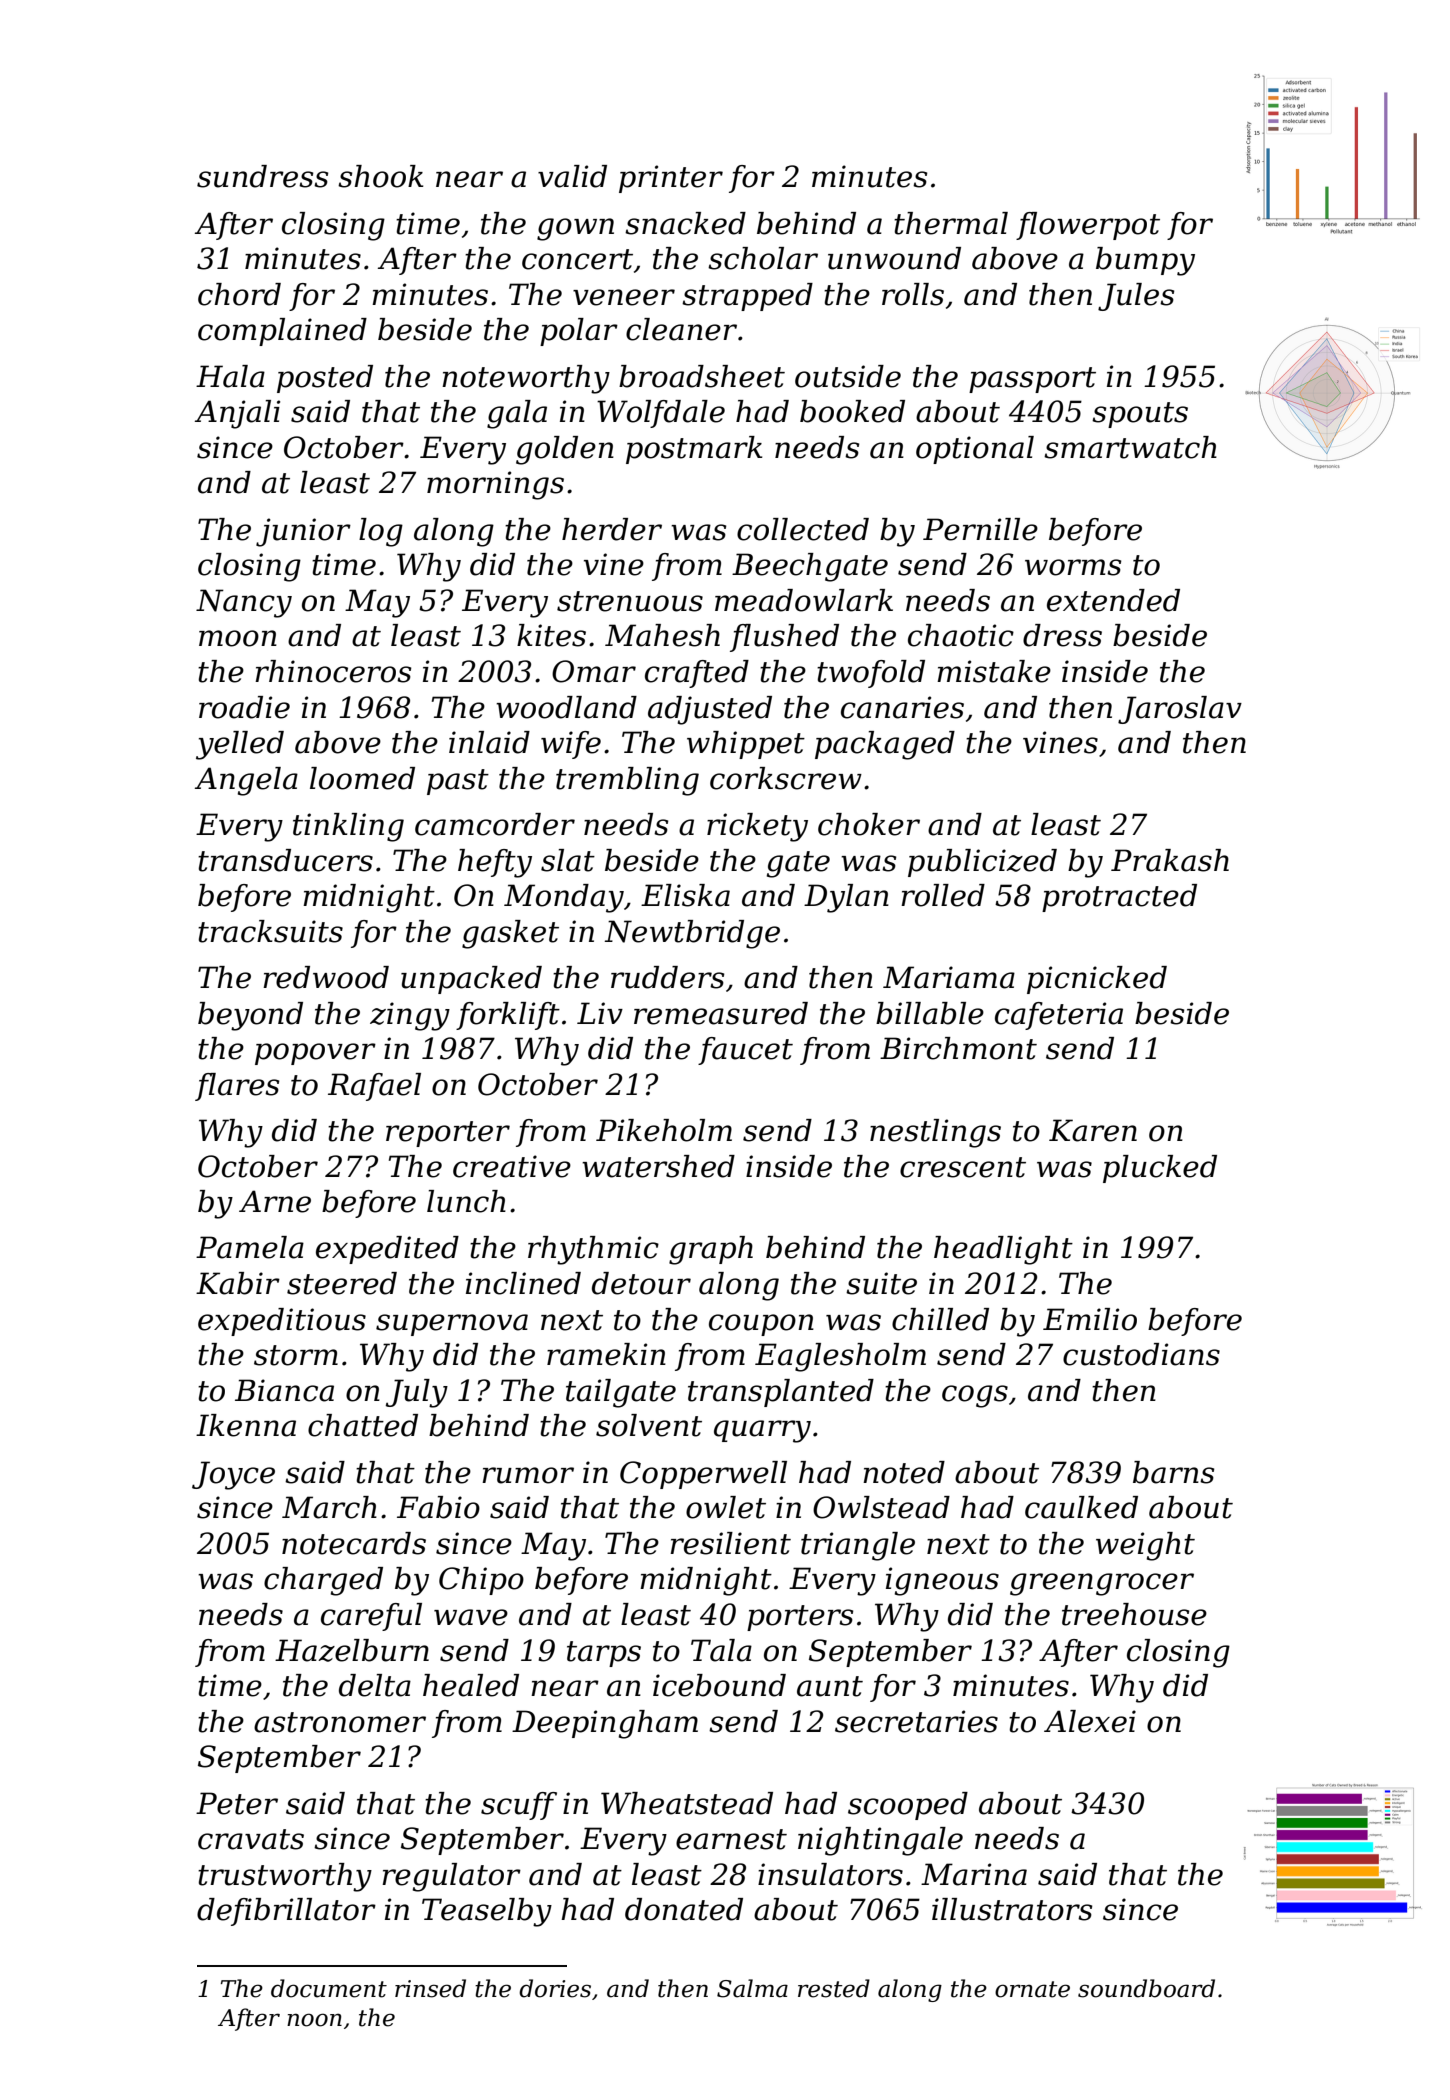  What do you see at coordinates (803, 529) in the page?
I see `collected` at bounding box center [803, 529].
